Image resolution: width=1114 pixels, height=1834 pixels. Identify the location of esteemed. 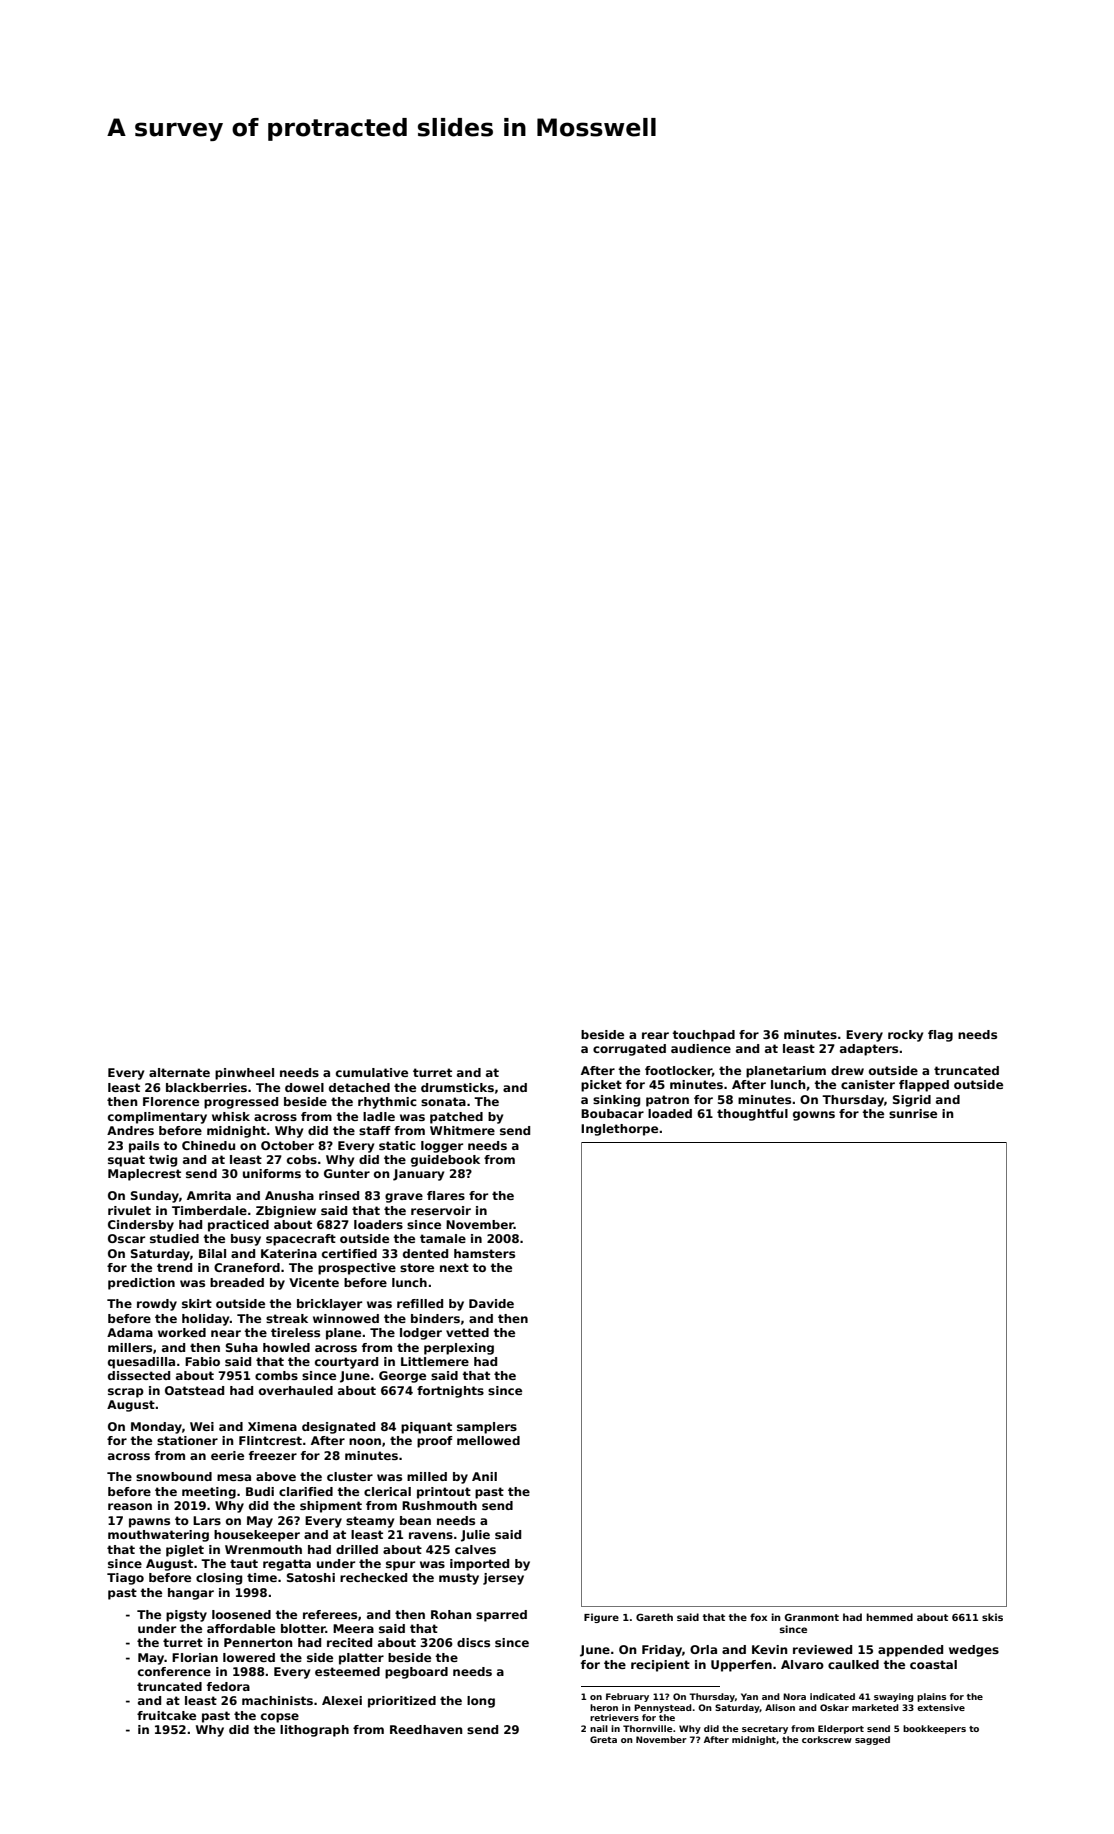
(347, 1671).
